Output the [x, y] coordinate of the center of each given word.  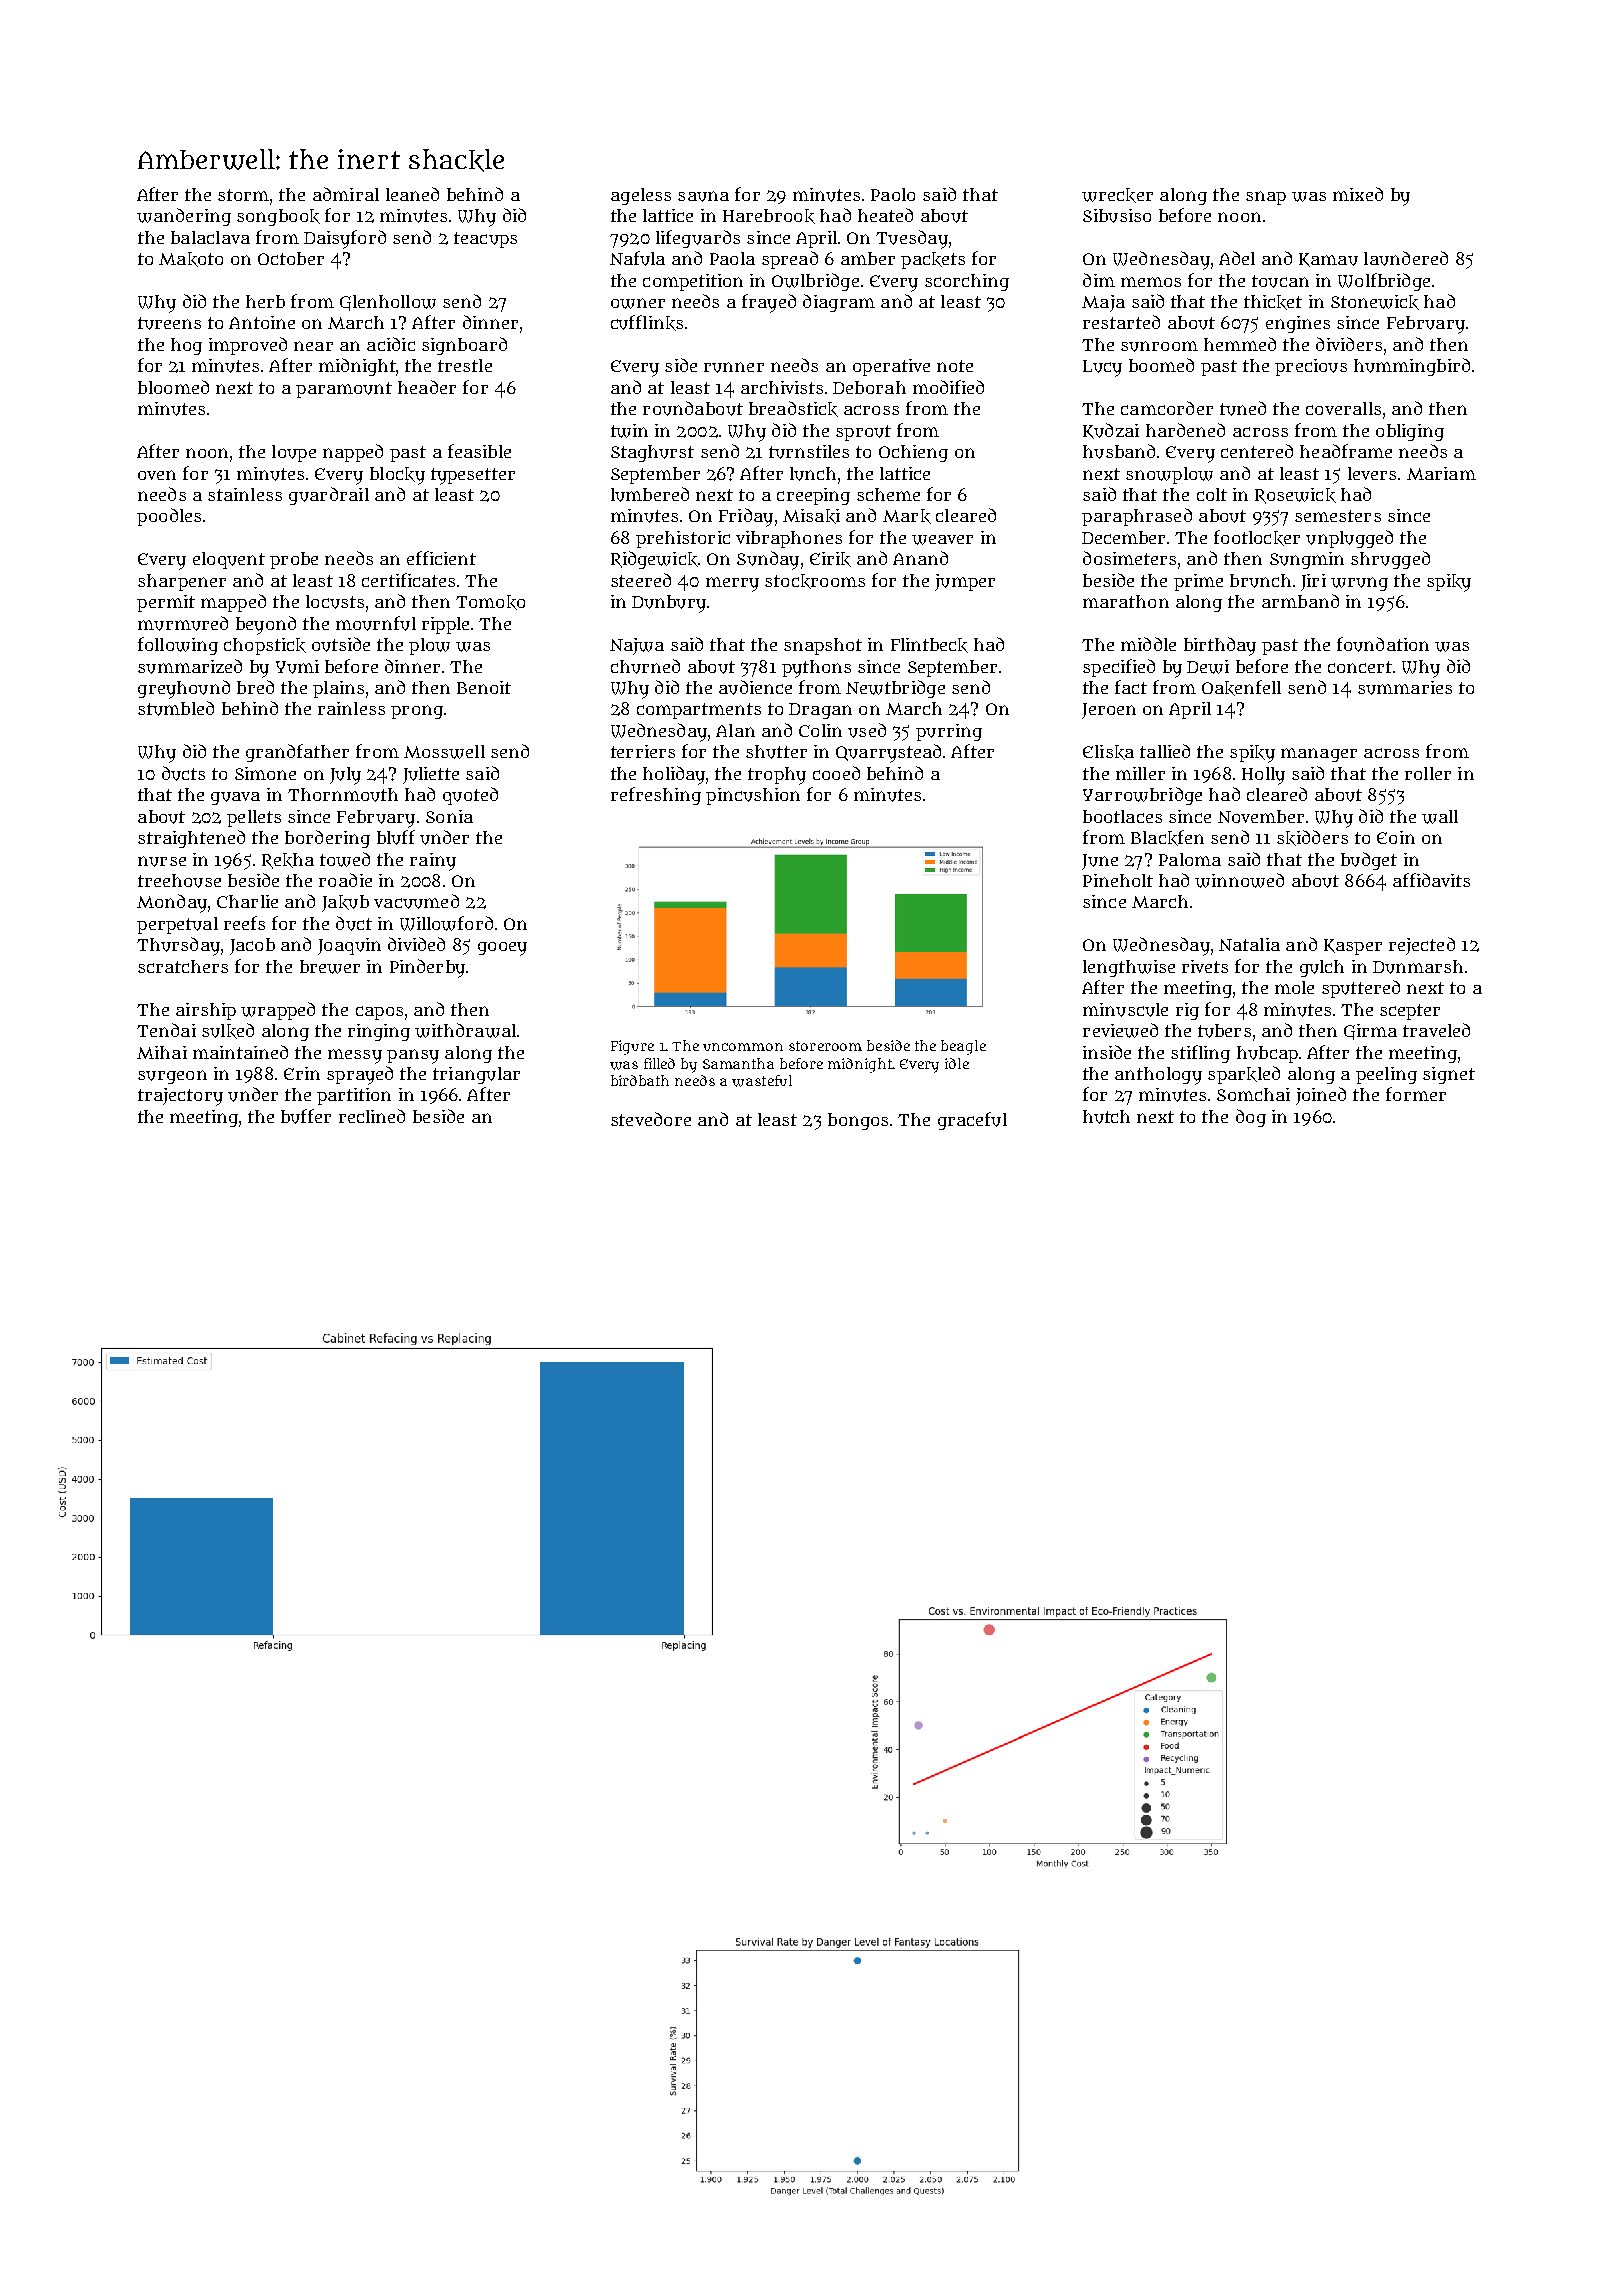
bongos [858, 1121]
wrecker [1117, 195]
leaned [412, 194]
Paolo [893, 194]
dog [1251, 1118]
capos [379, 1013]
